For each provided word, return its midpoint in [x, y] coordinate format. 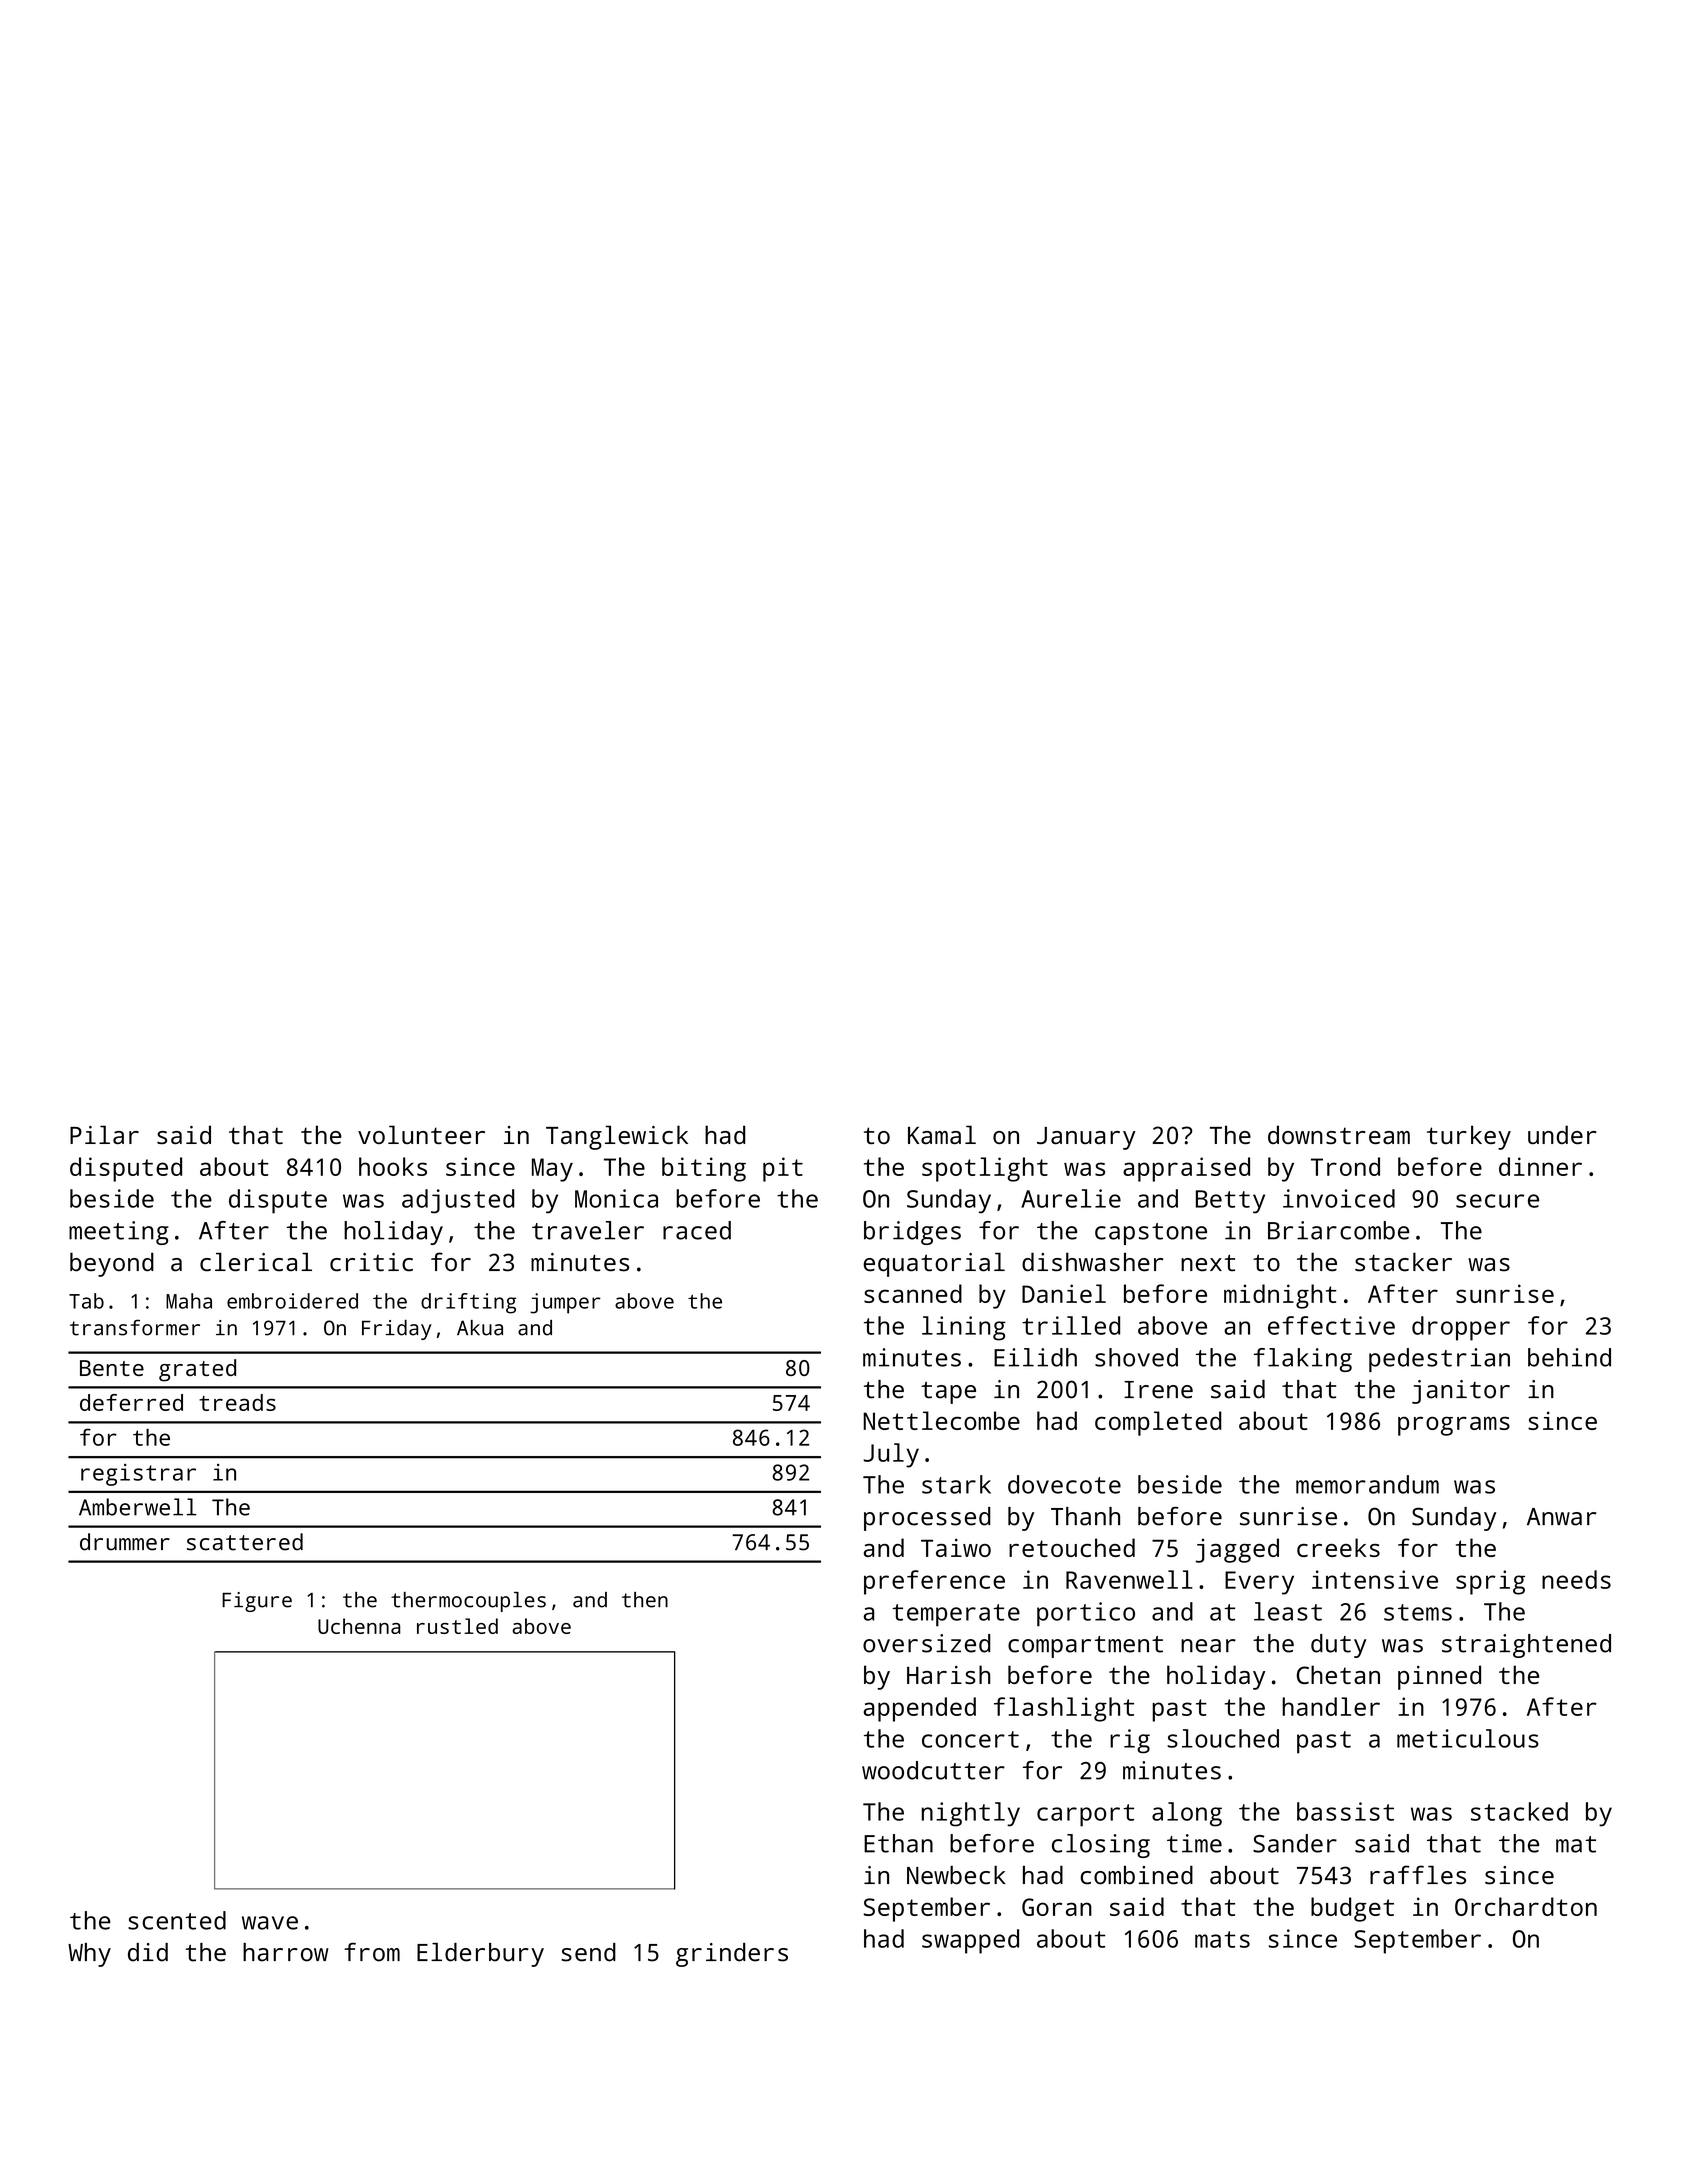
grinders [732, 1955]
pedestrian [1439, 1360]
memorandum [1367, 1484]
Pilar [104, 1134]
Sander [1295, 1843]
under [1562, 1134]
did [148, 1952]
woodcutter [933, 1770]
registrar [138, 1475]
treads [237, 1402]
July [891, 1455]
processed [927, 1519]
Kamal [942, 1134]
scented [177, 1920]
